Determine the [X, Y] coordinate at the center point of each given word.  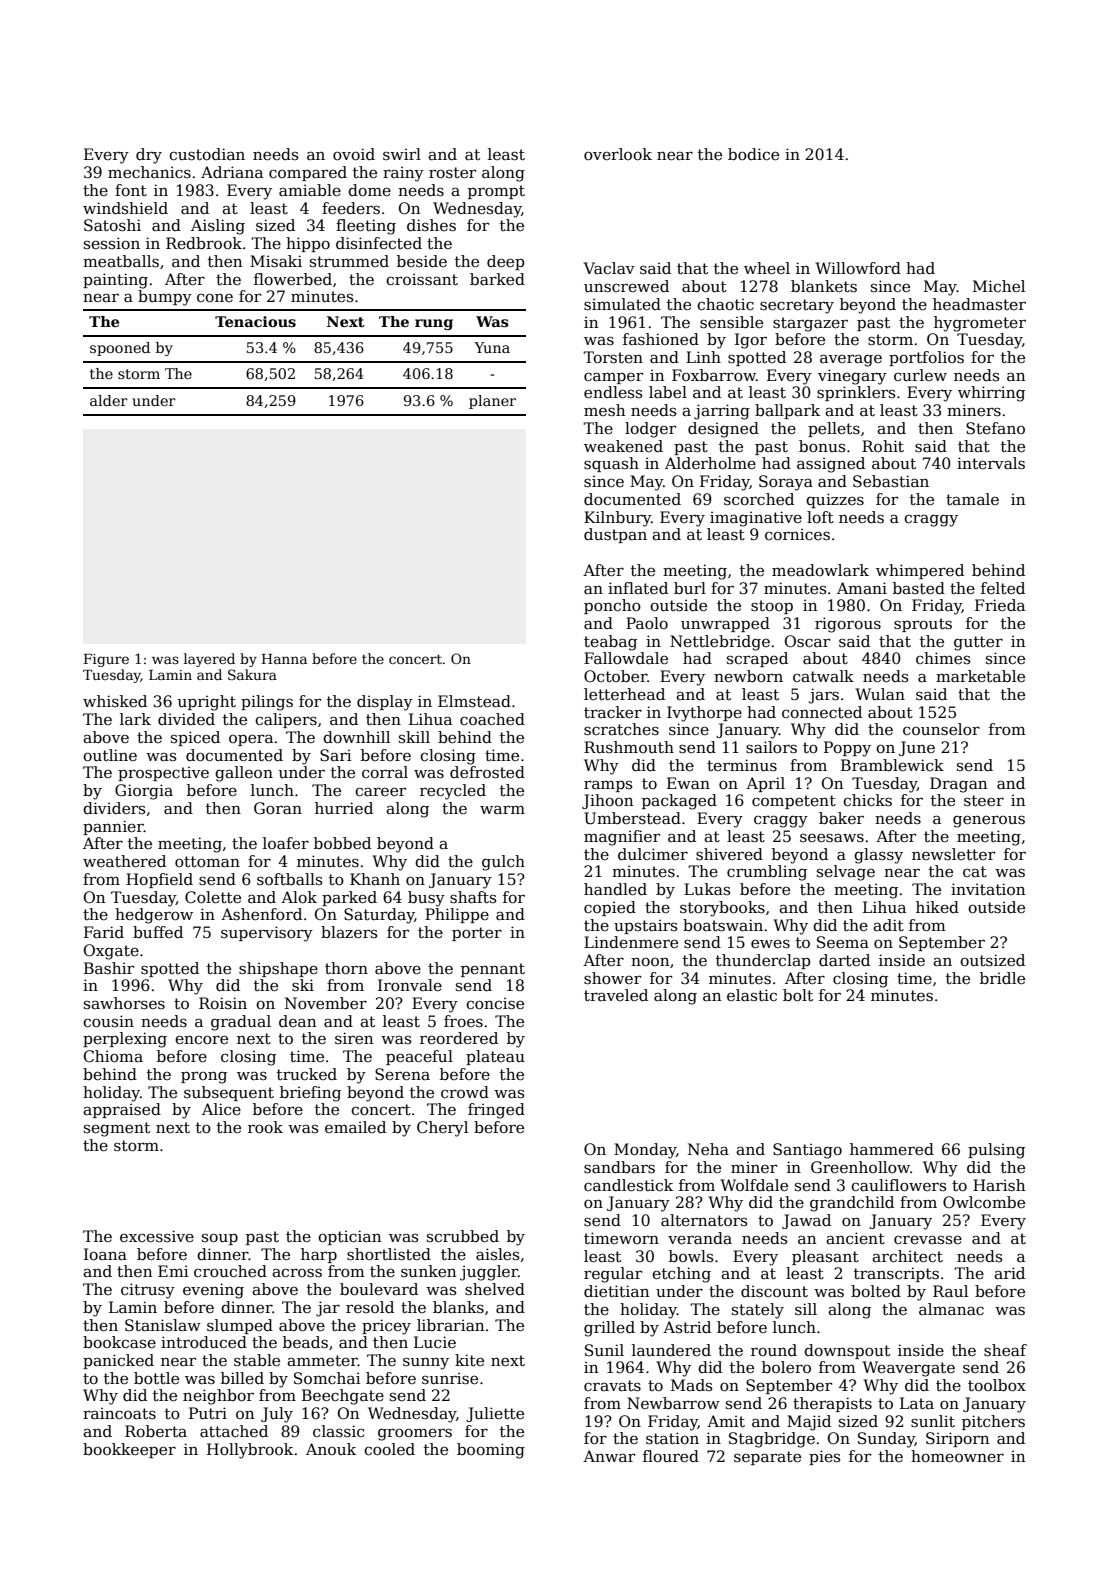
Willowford [858, 268]
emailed [355, 1127]
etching [681, 1275]
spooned [120, 349]
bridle [1002, 978]
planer [492, 402]
